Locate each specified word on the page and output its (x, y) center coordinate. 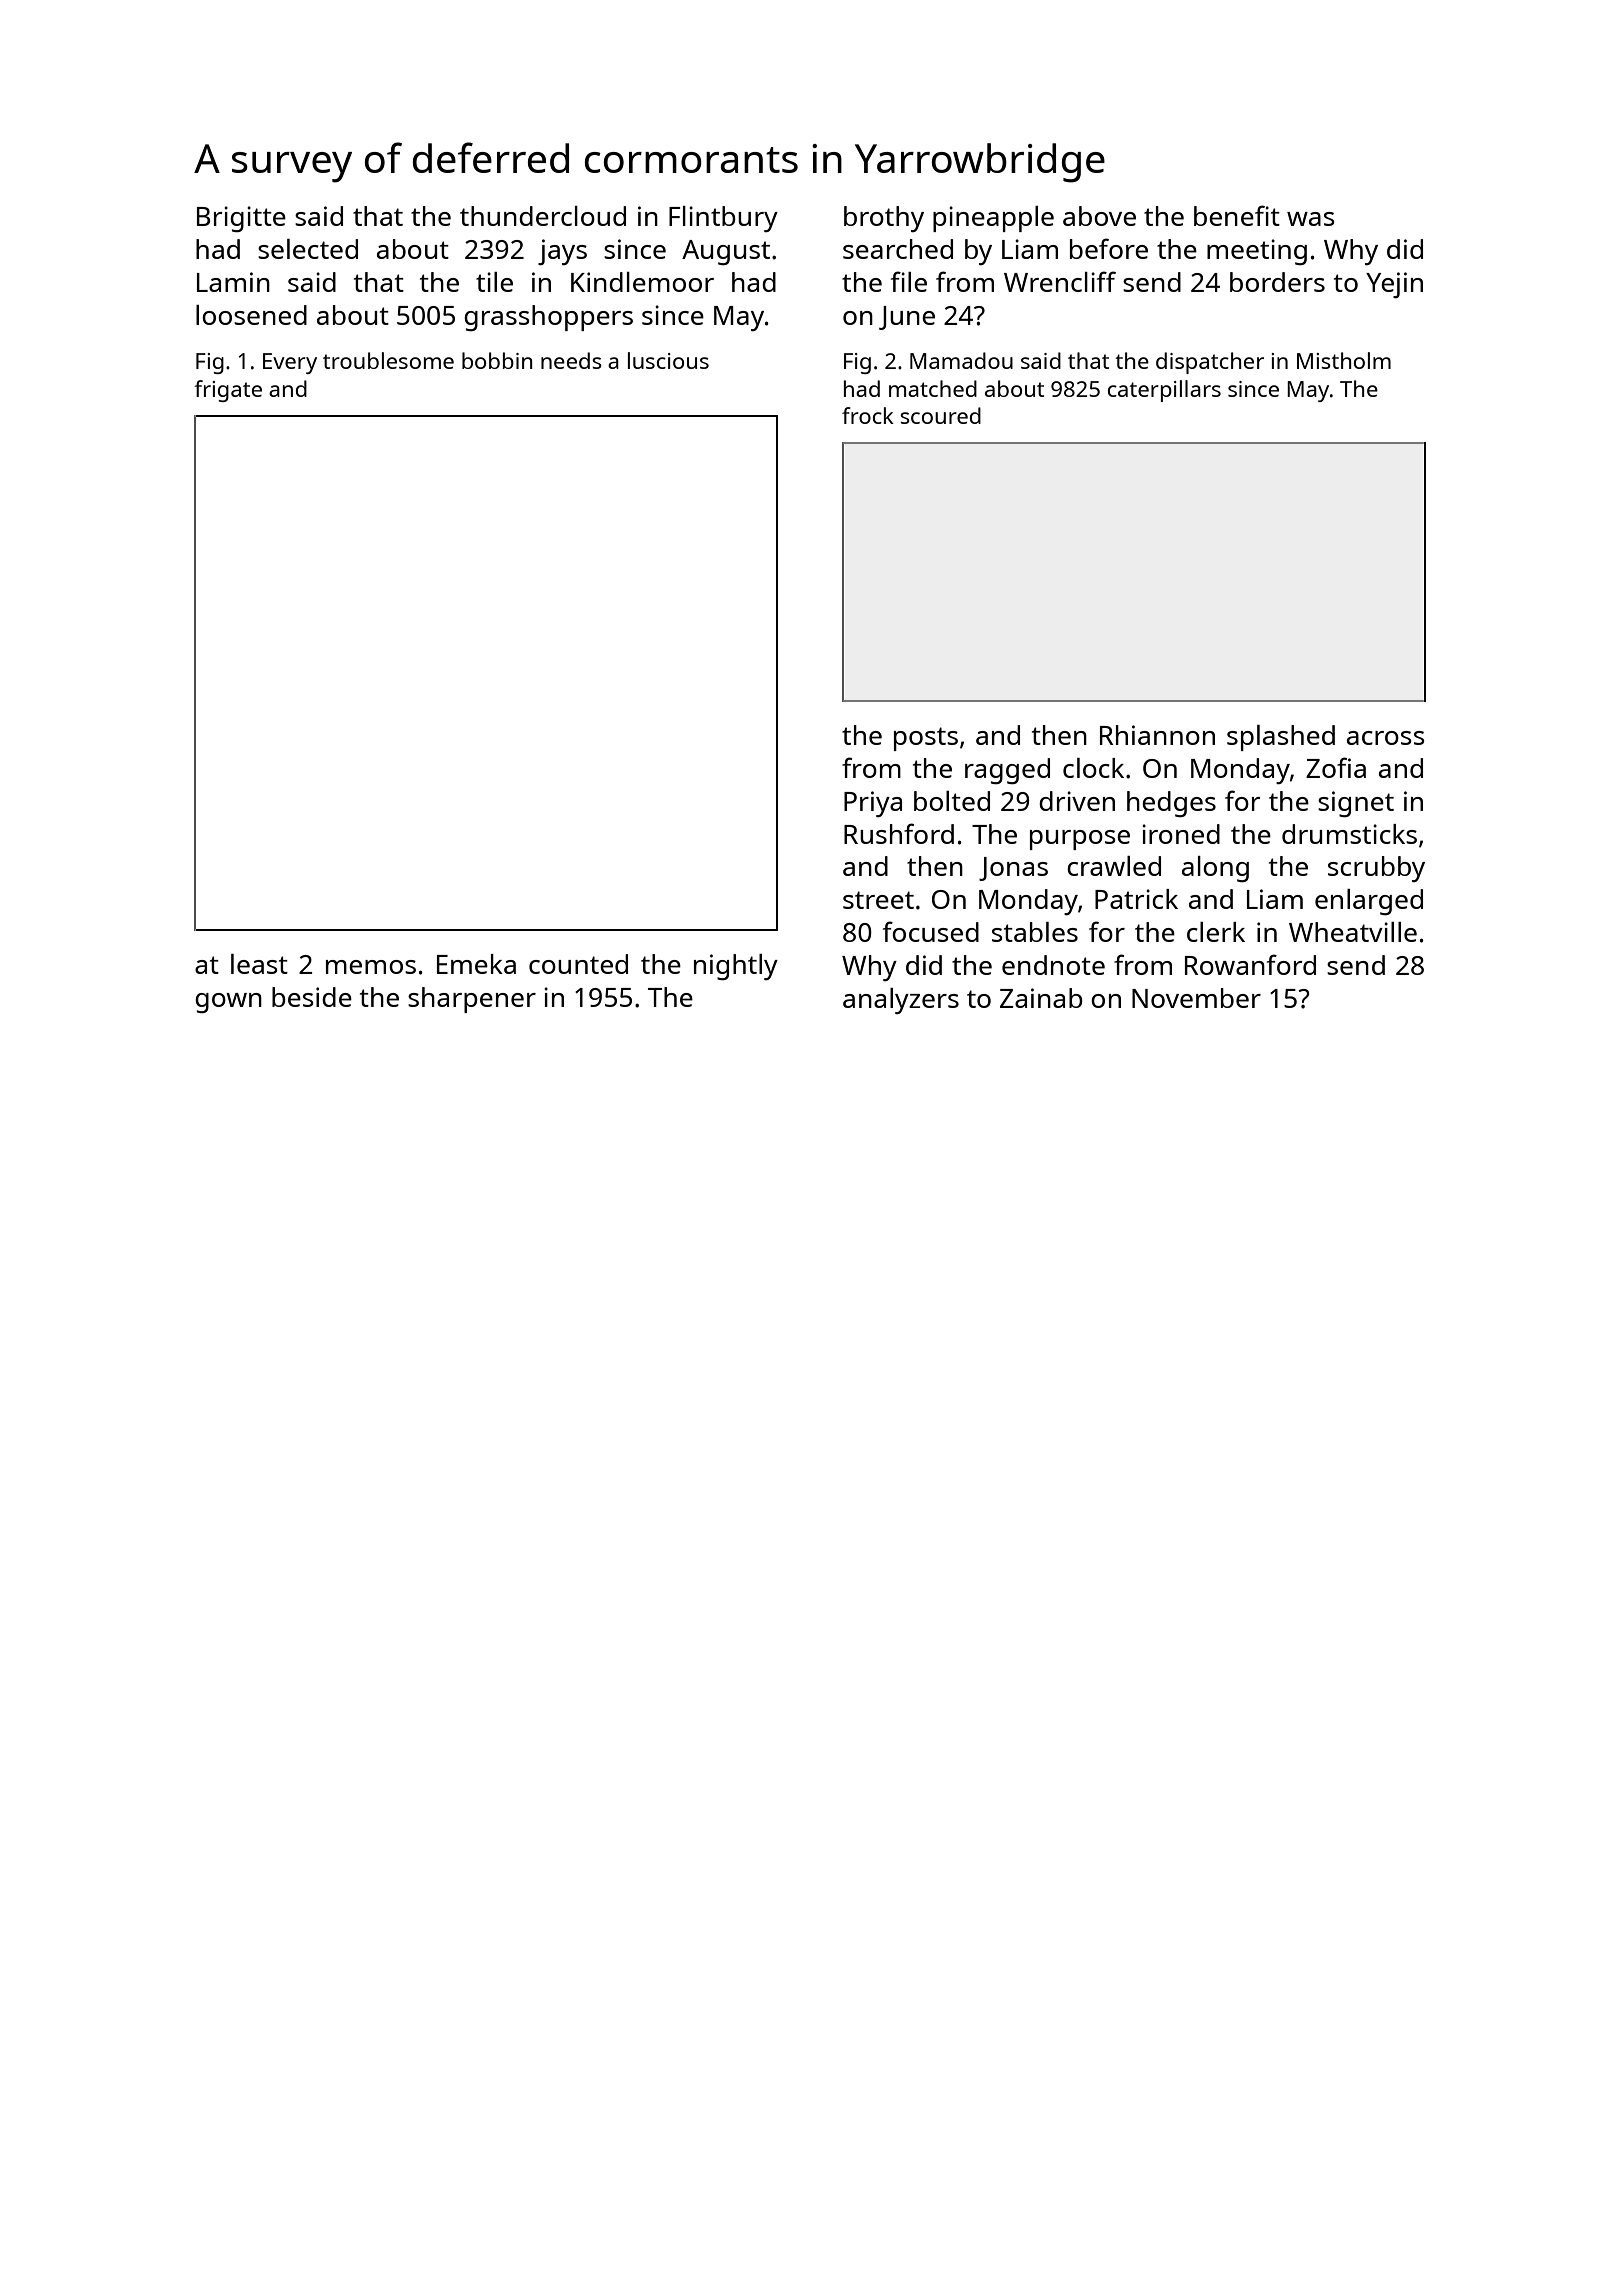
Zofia (1336, 767)
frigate (228, 391)
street (878, 900)
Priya (873, 804)
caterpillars (1164, 391)
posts (926, 739)
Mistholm (1344, 360)
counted (578, 964)
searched (898, 249)
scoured (940, 415)
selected (308, 249)
